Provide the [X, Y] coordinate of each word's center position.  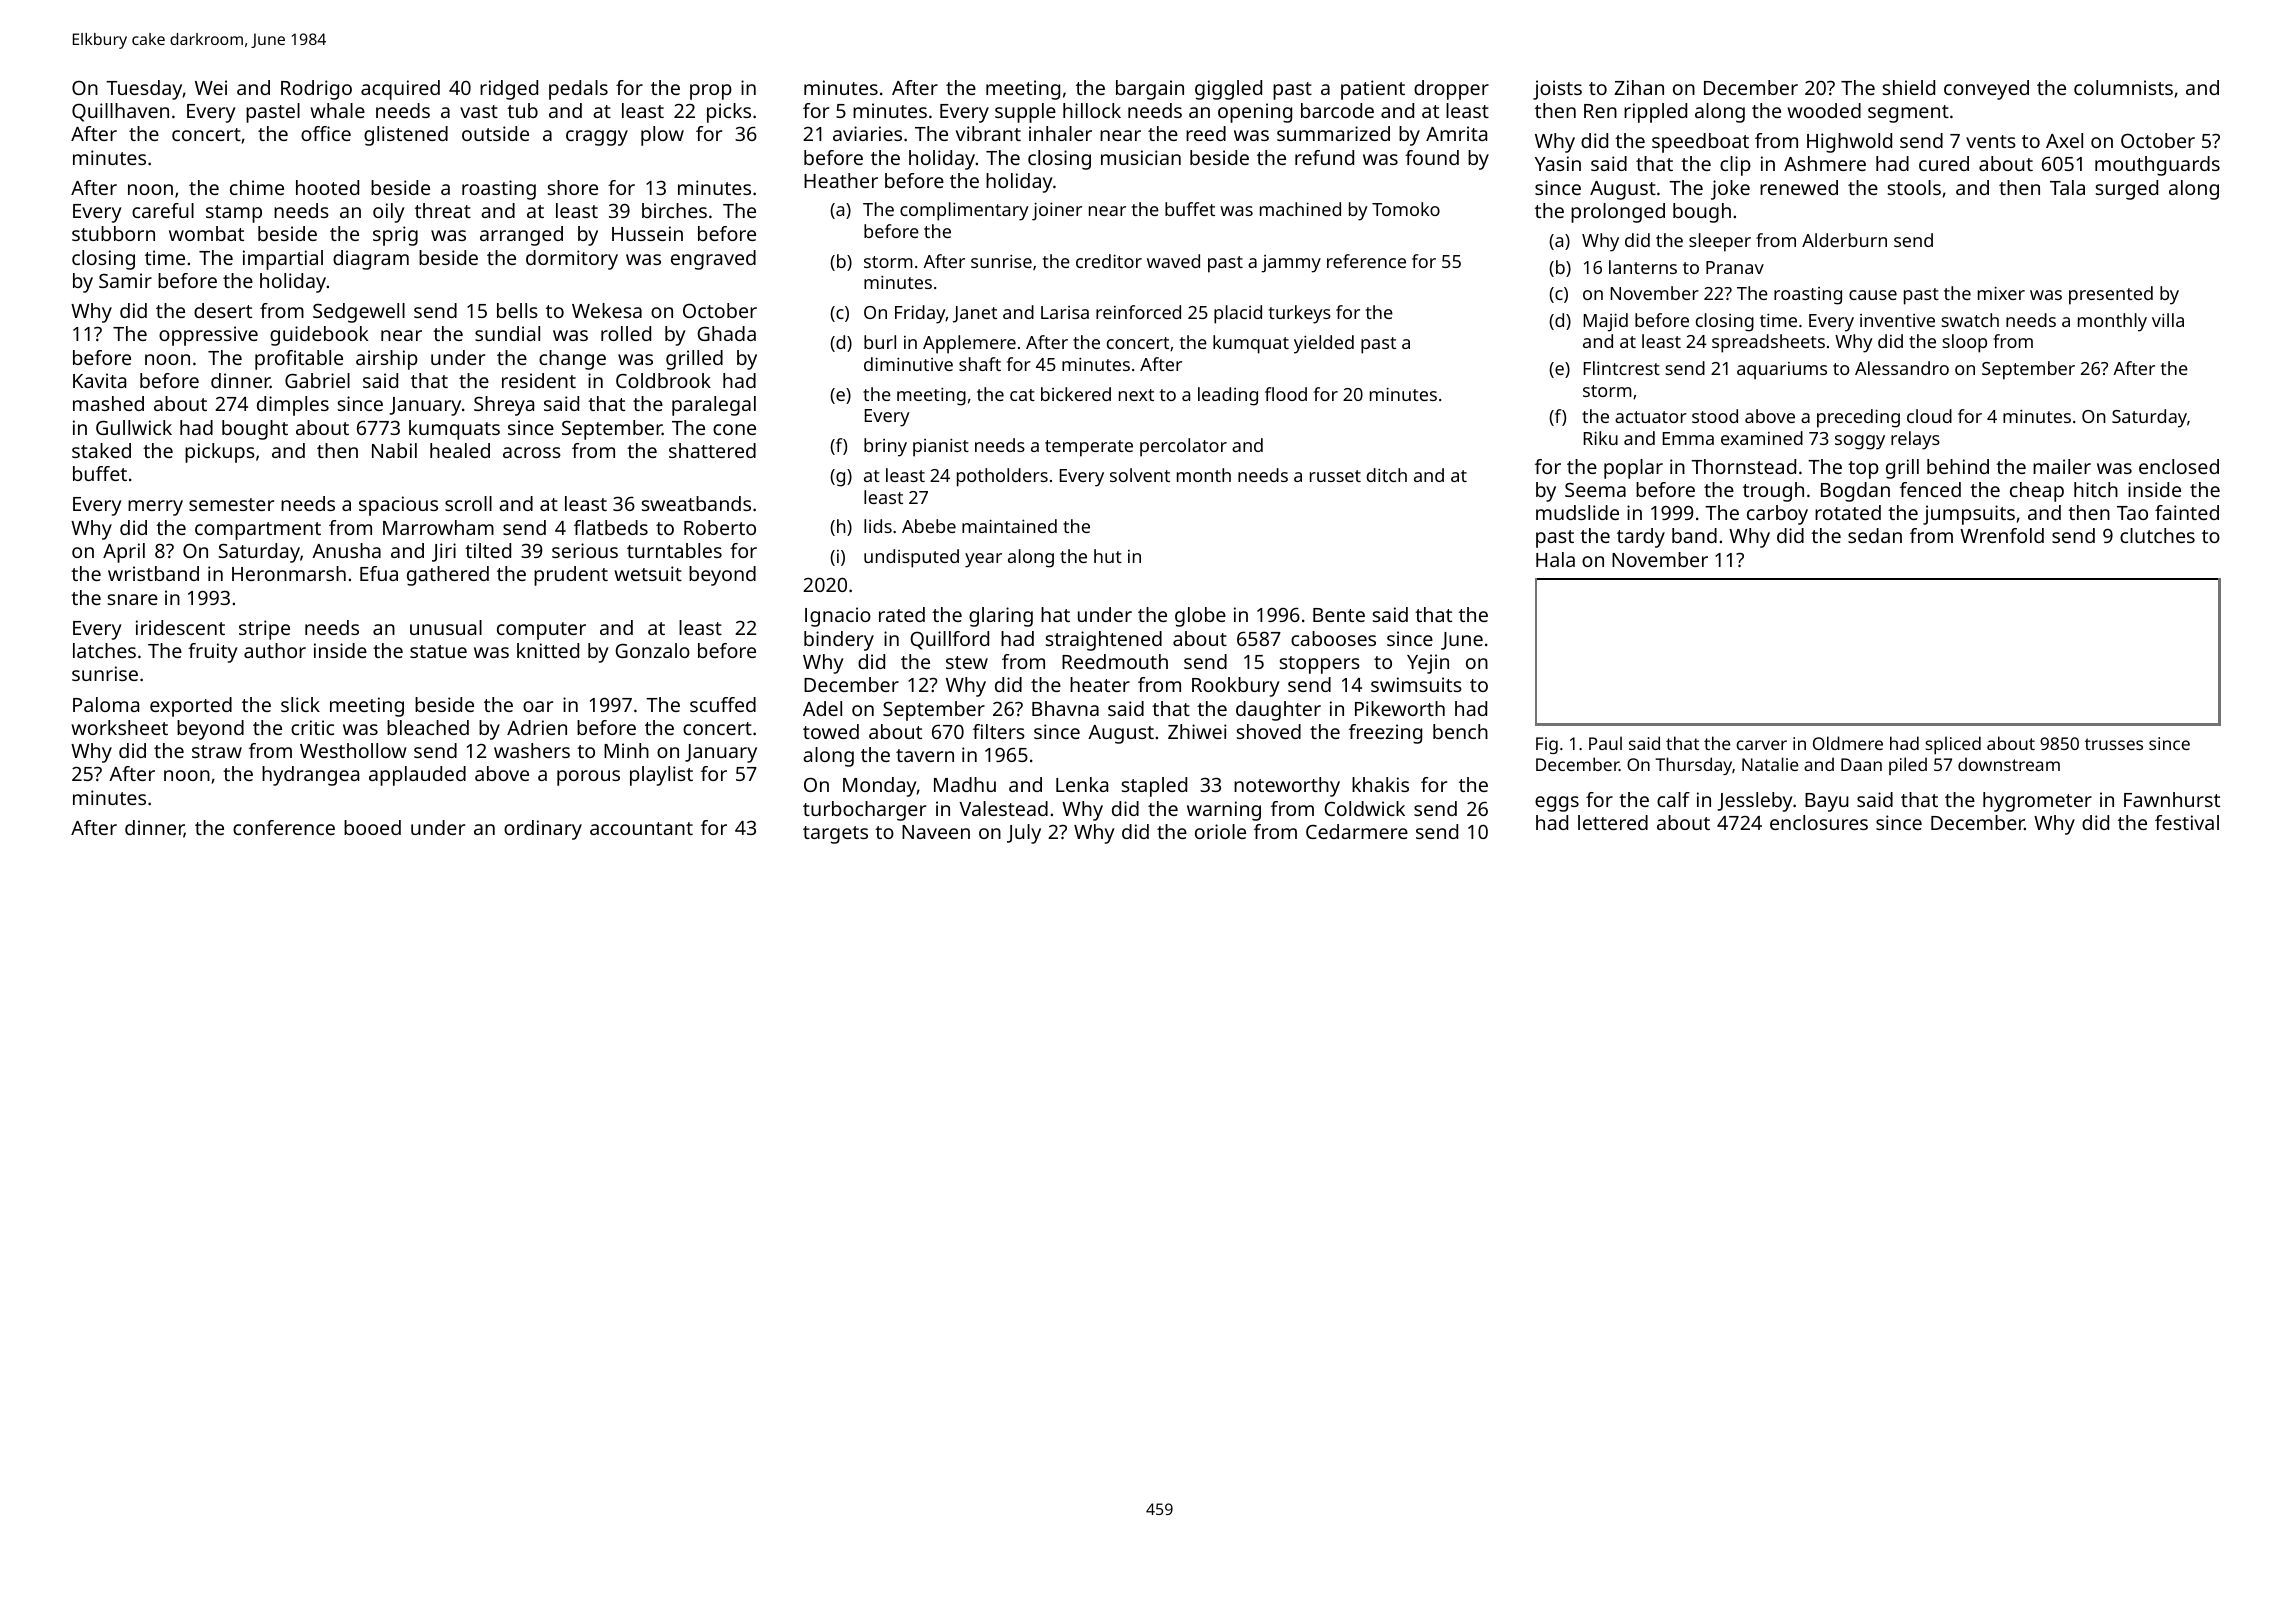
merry [155, 508]
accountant [641, 828]
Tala [2067, 187]
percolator [1183, 447]
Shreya [504, 406]
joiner [1057, 211]
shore [573, 187]
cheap [2037, 492]
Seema [1595, 490]
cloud [1929, 416]
